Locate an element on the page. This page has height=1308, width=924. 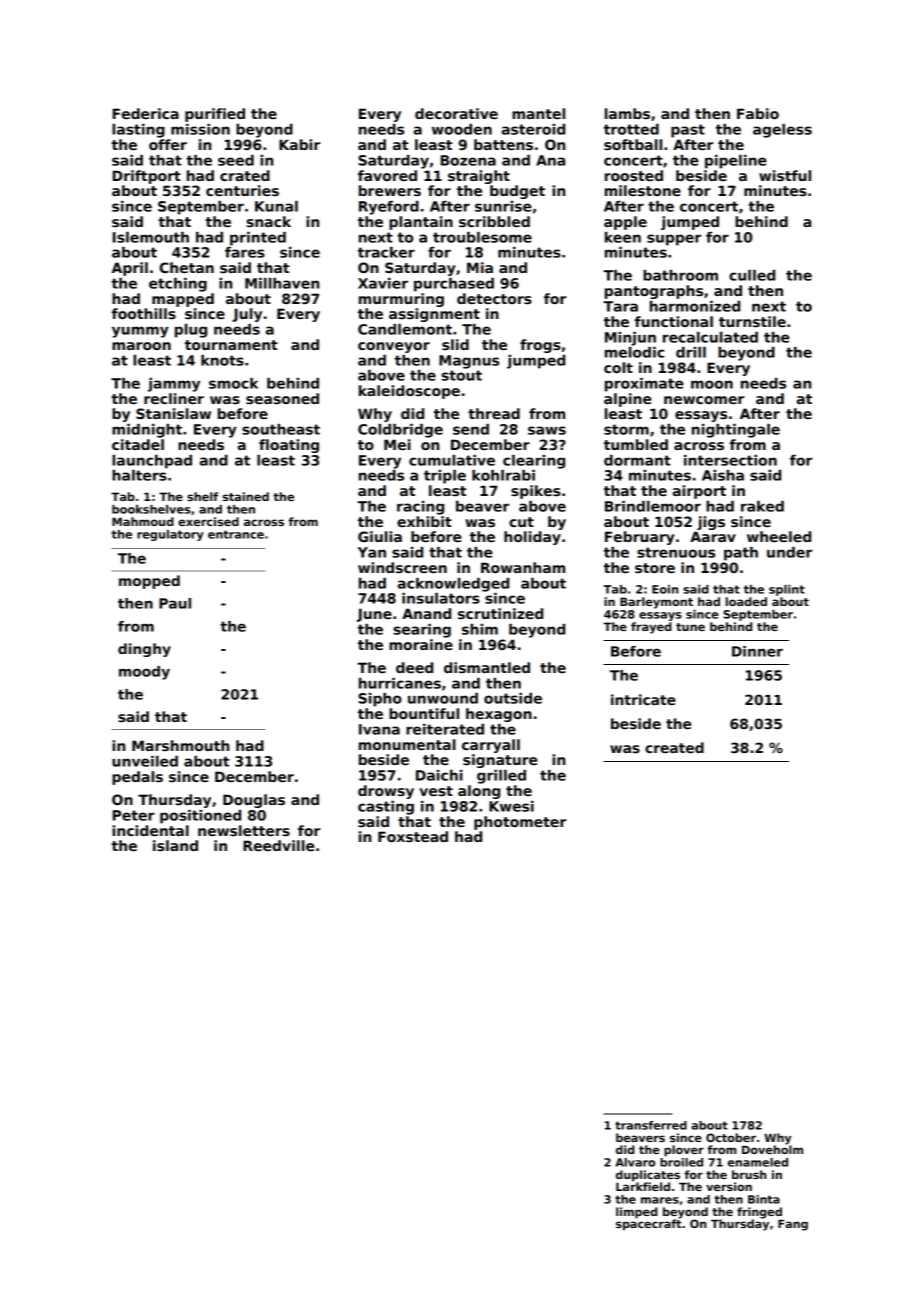
purchased is located at coordinates (454, 285).
